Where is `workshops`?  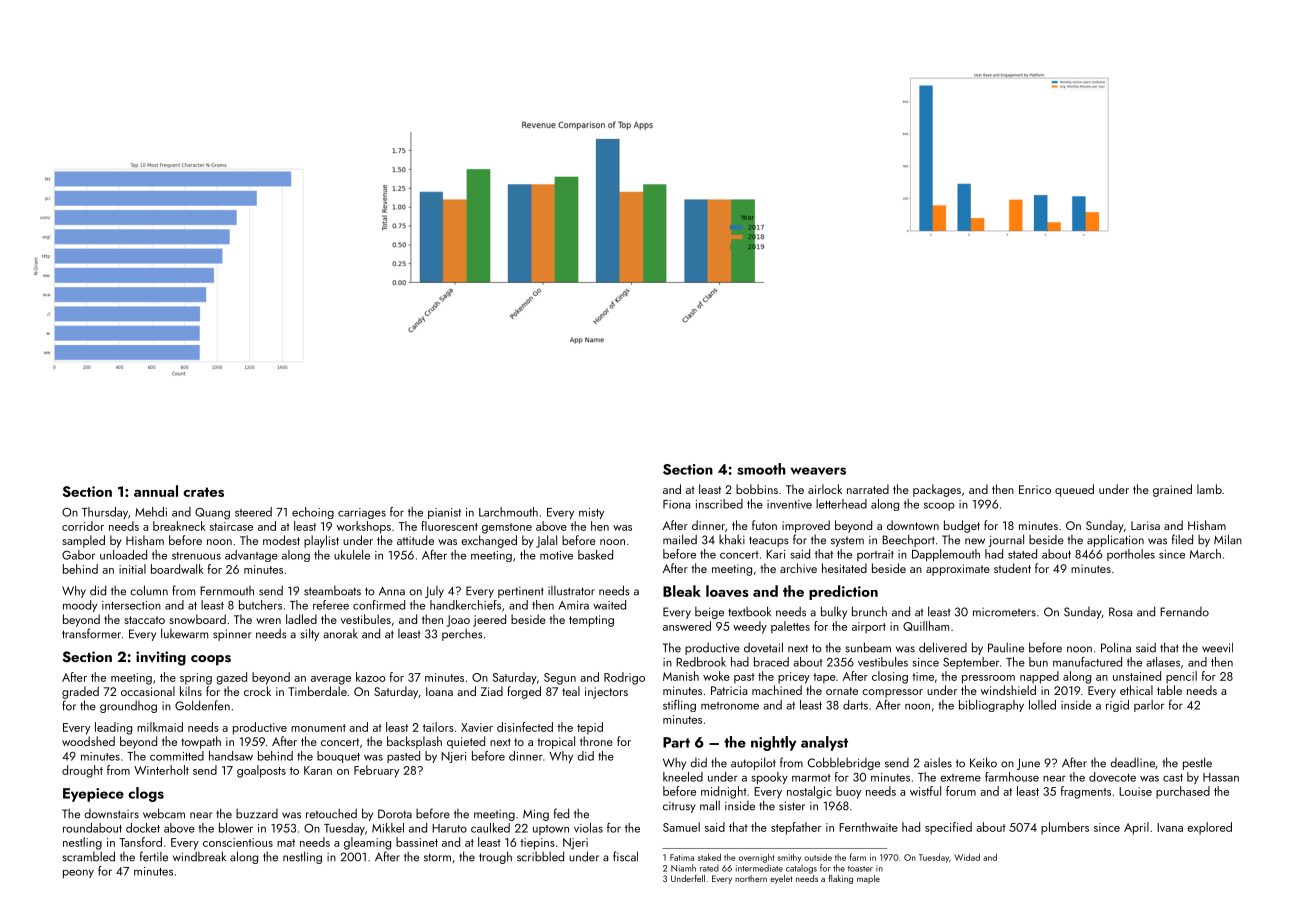 workshops is located at coordinates (364, 527).
